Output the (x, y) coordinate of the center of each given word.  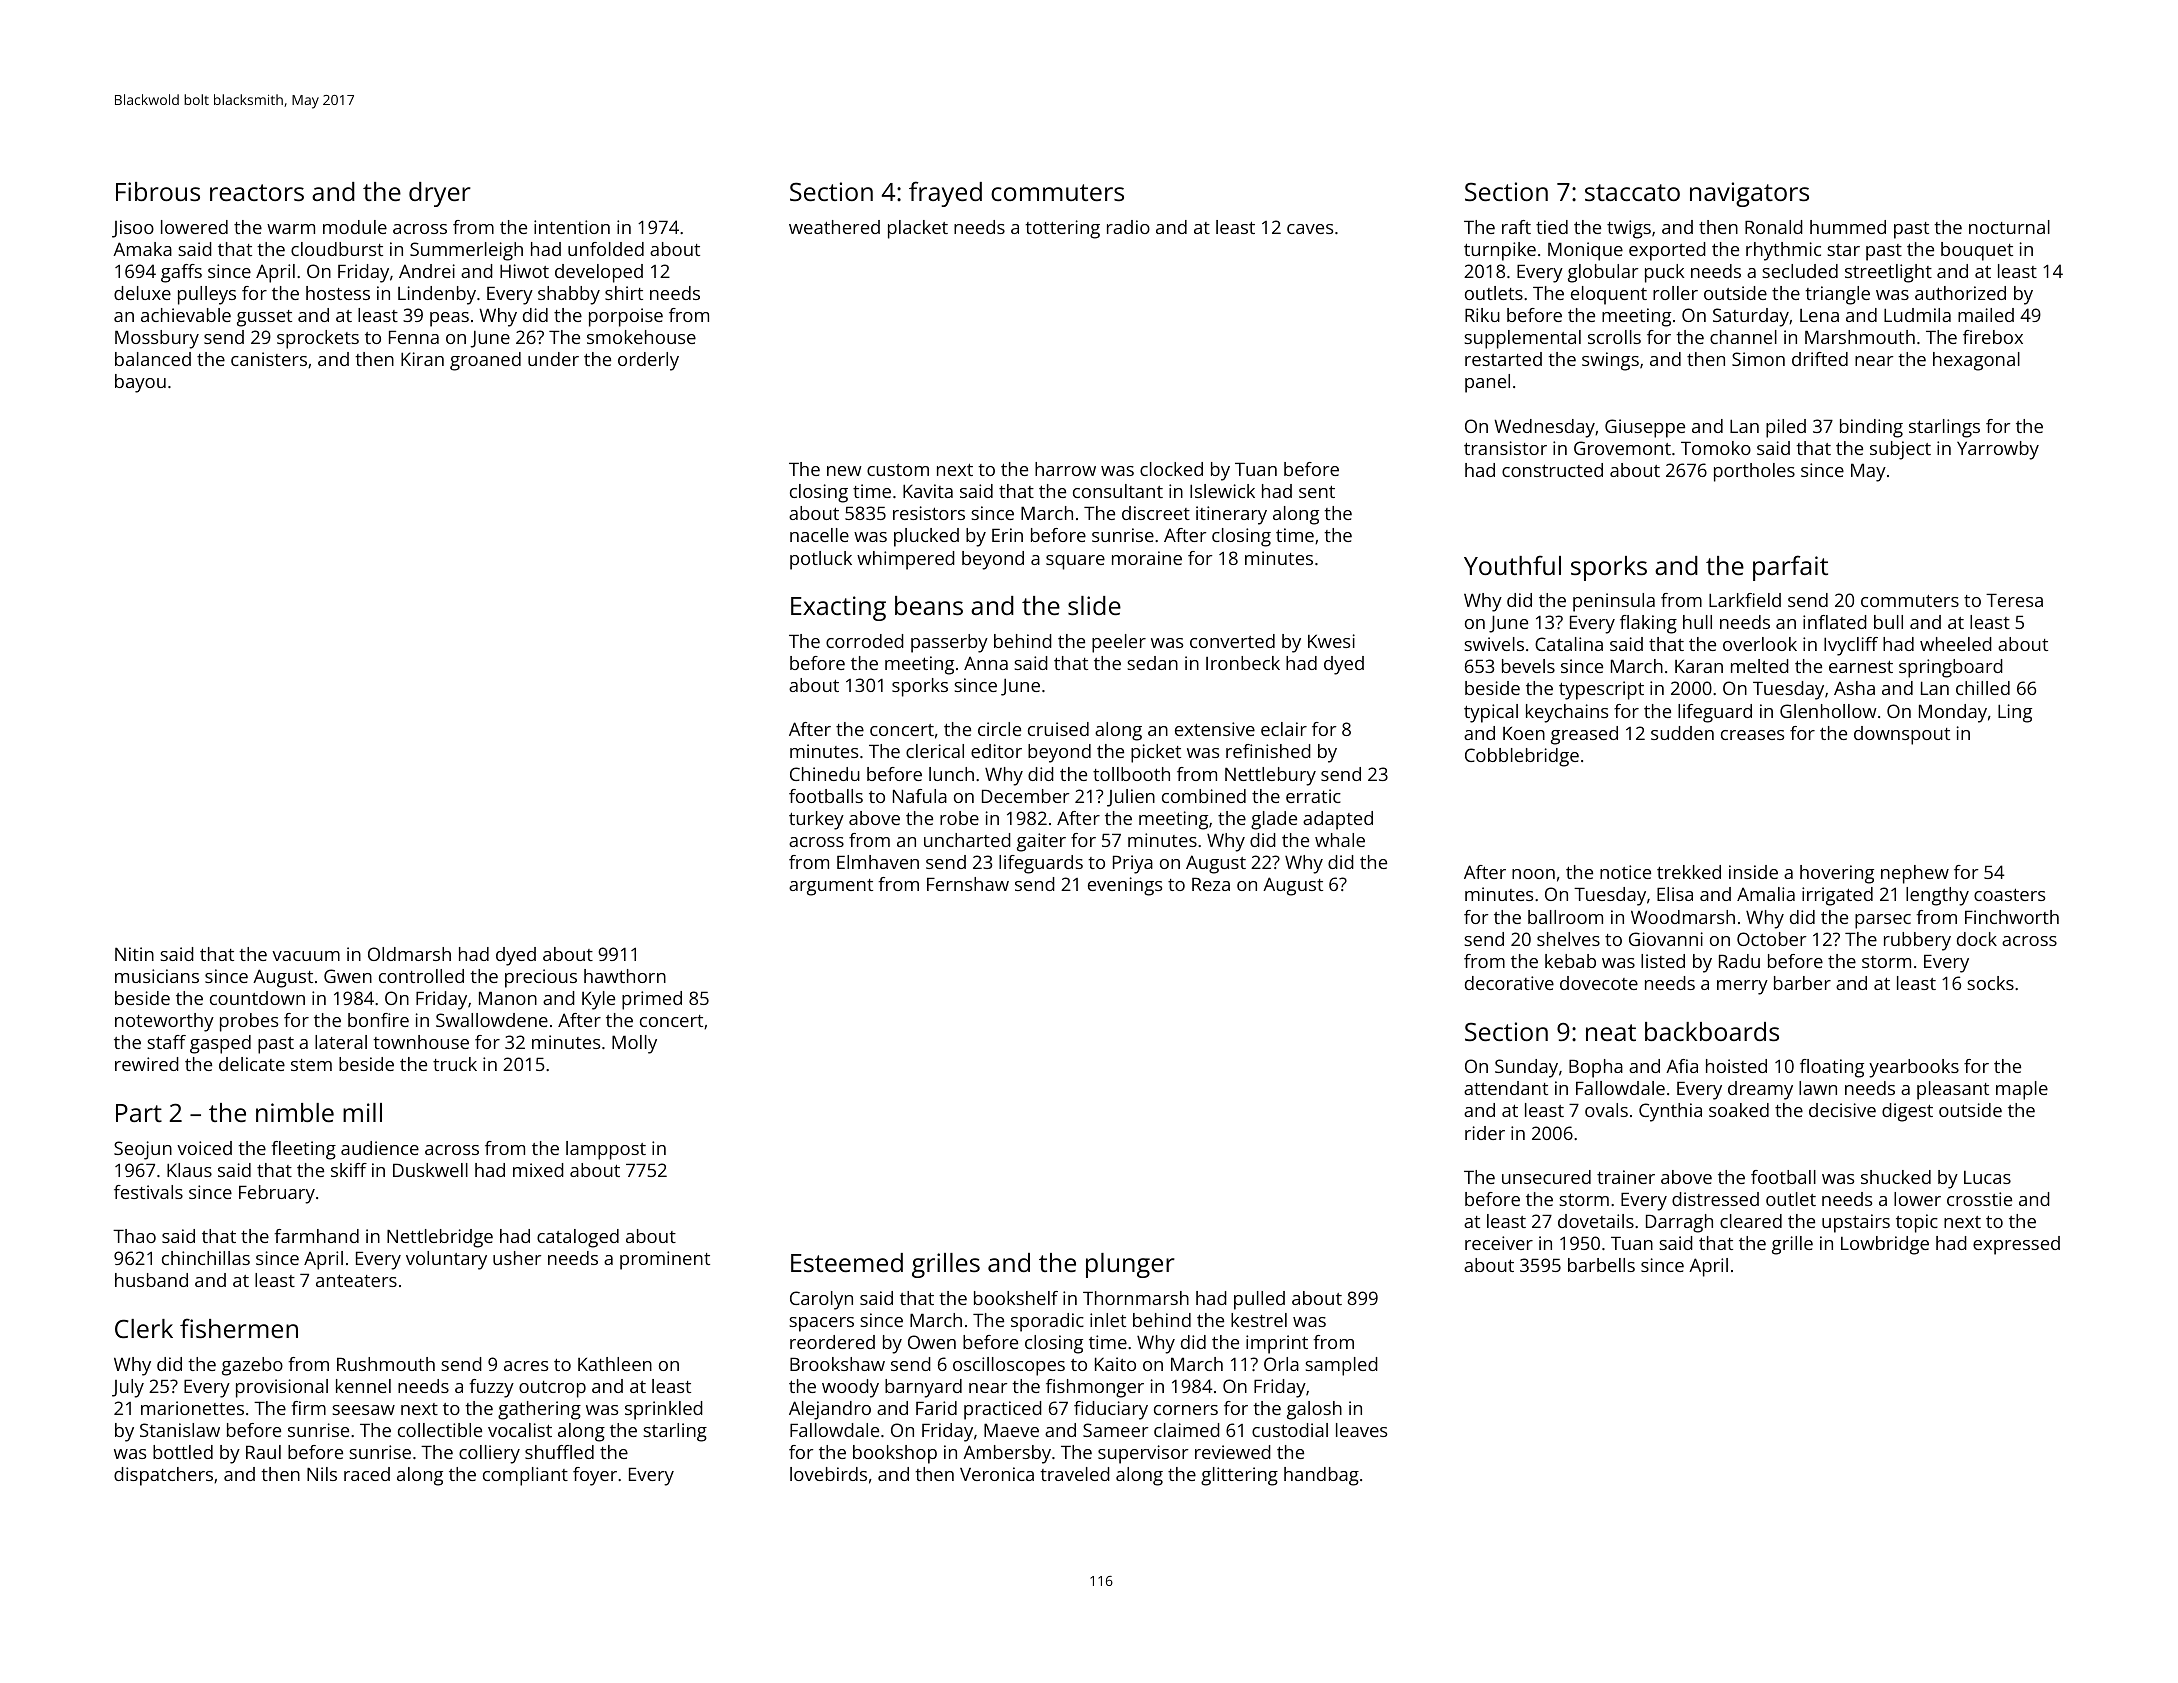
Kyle (598, 1000)
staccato (1632, 192)
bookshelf (1016, 1298)
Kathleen (615, 1364)
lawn (1818, 1088)
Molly (634, 1044)
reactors (257, 192)
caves (1310, 229)
